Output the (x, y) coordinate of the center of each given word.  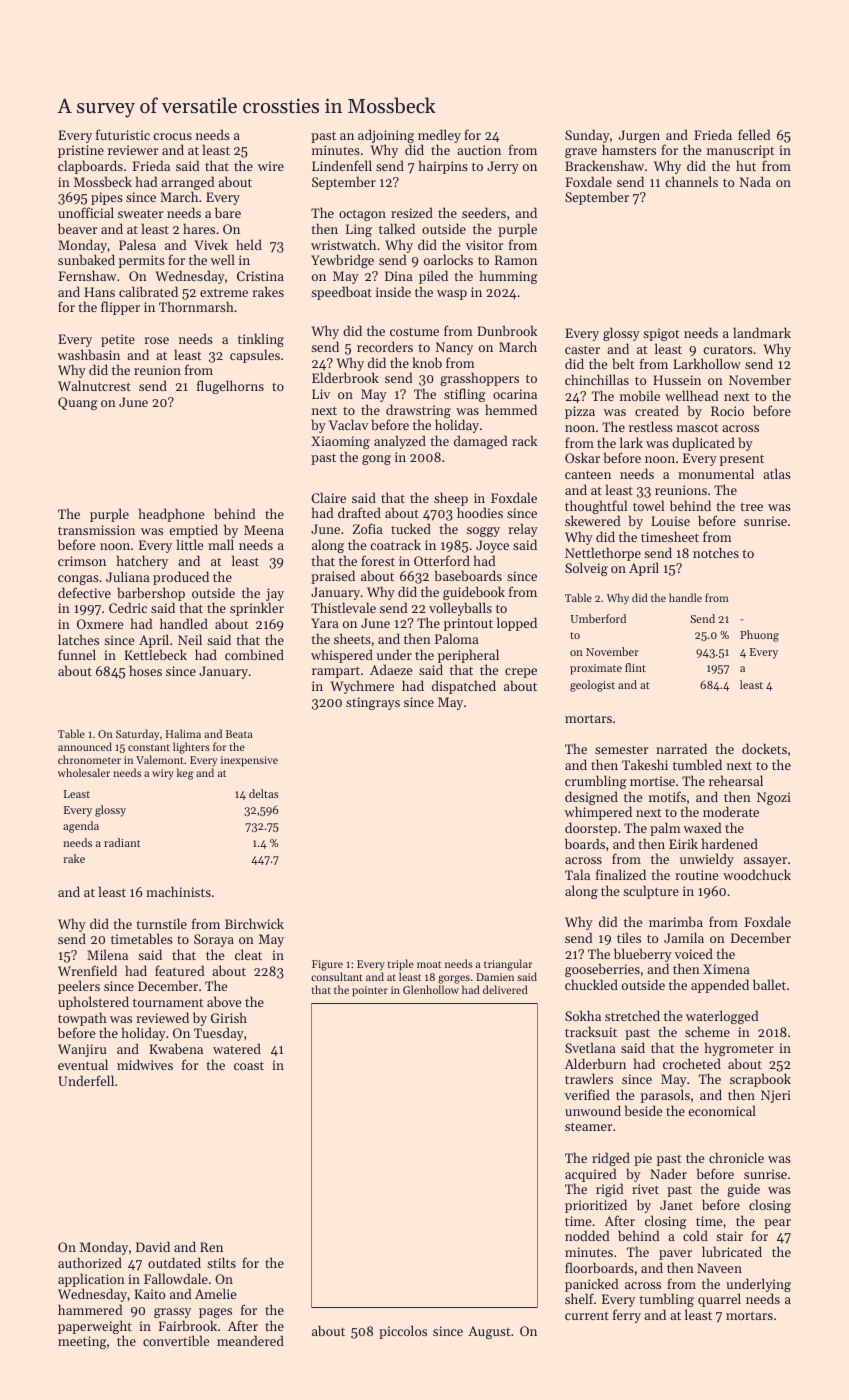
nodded (587, 1235)
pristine (81, 151)
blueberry (643, 955)
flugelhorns (230, 387)
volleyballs (460, 609)
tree (751, 506)
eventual (83, 1064)
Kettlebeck (155, 654)
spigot (661, 334)
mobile (640, 395)
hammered (90, 1309)
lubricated (732, 1251)
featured (180, 970)
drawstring (419, 412)
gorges (454, 979)
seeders (484, 212)
